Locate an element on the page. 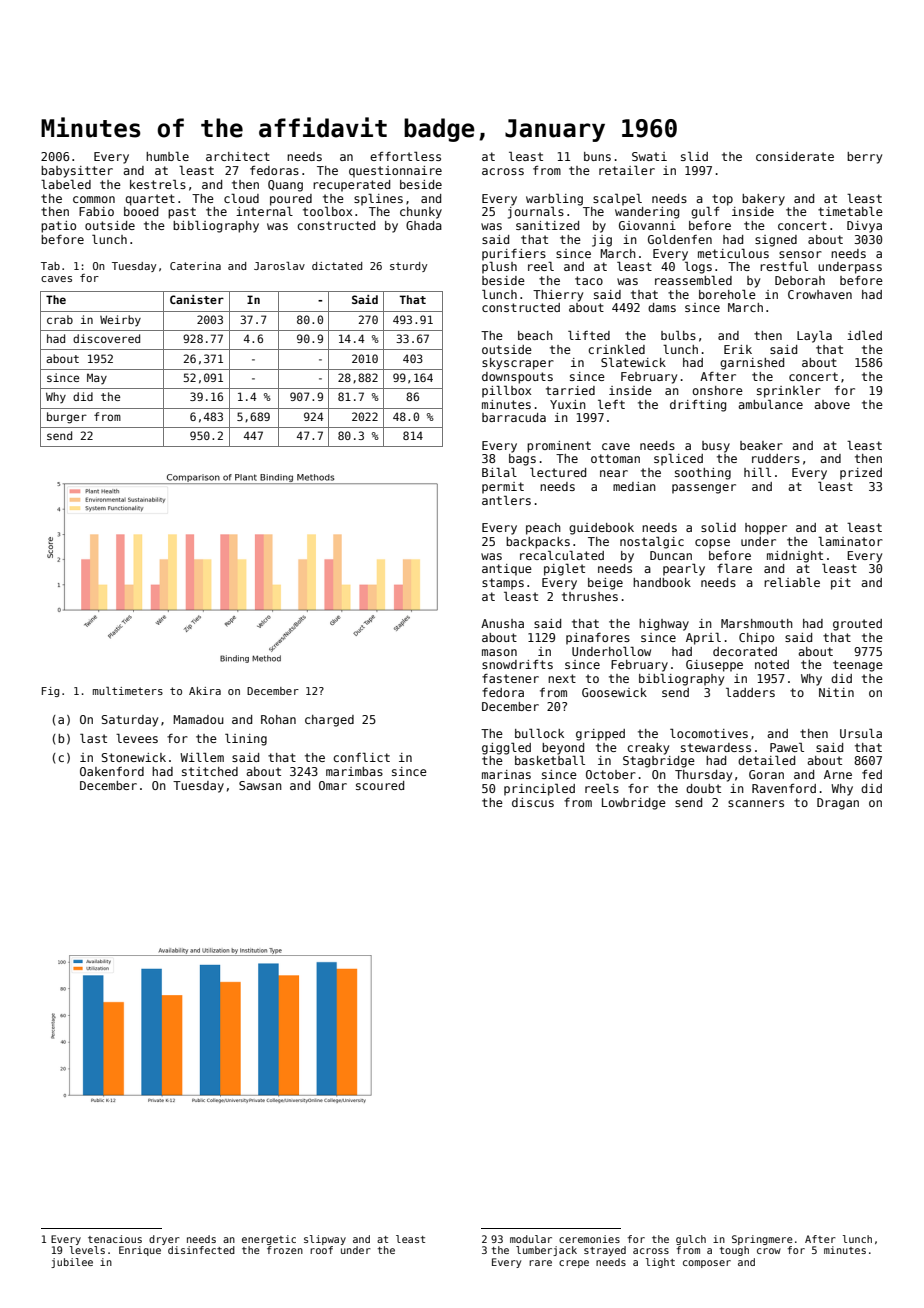 Image resolution: width=924 pixels, height=1308 pixels. scoured is located at coordinates (380, 785).
